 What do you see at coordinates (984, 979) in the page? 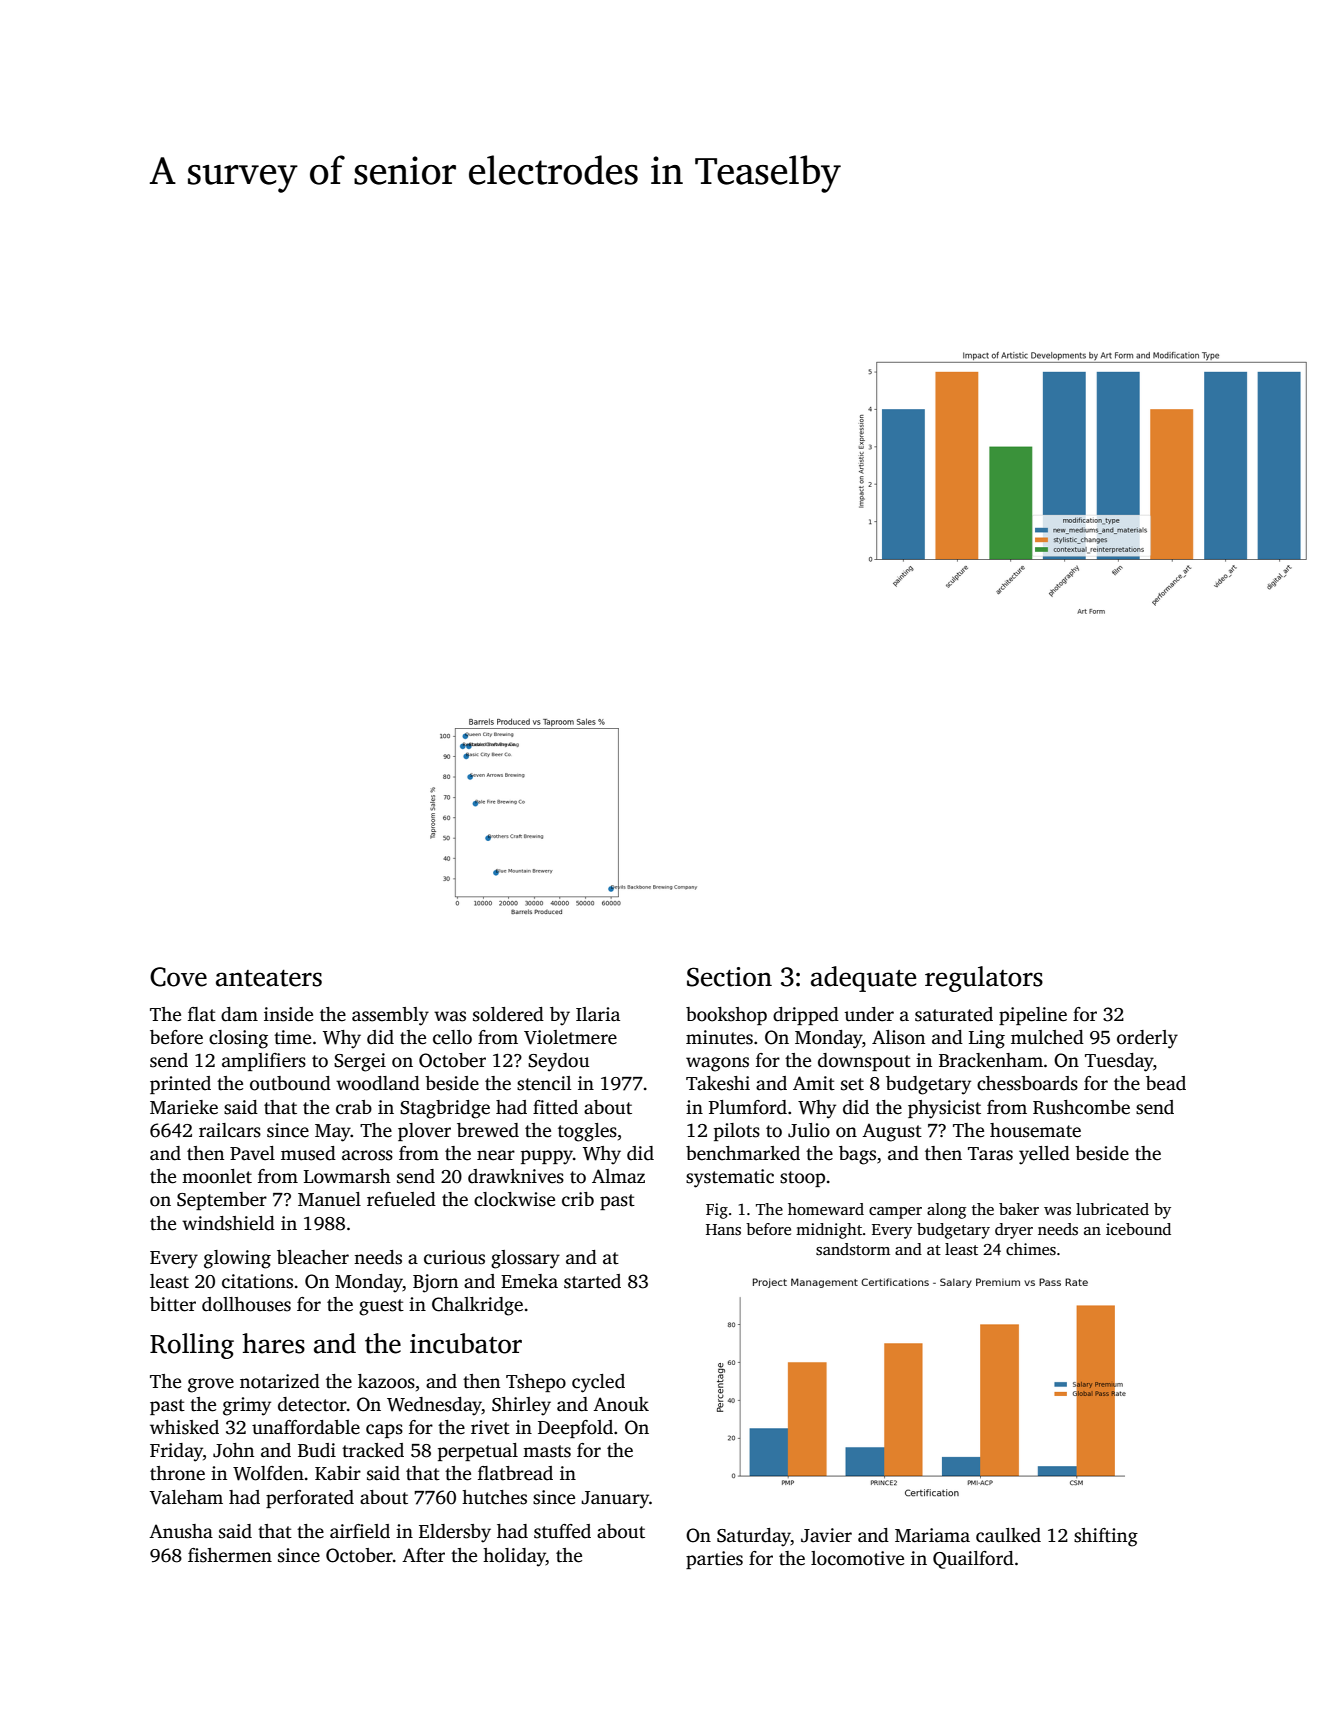
I see `regulators` at bounding box center [984, 979].
